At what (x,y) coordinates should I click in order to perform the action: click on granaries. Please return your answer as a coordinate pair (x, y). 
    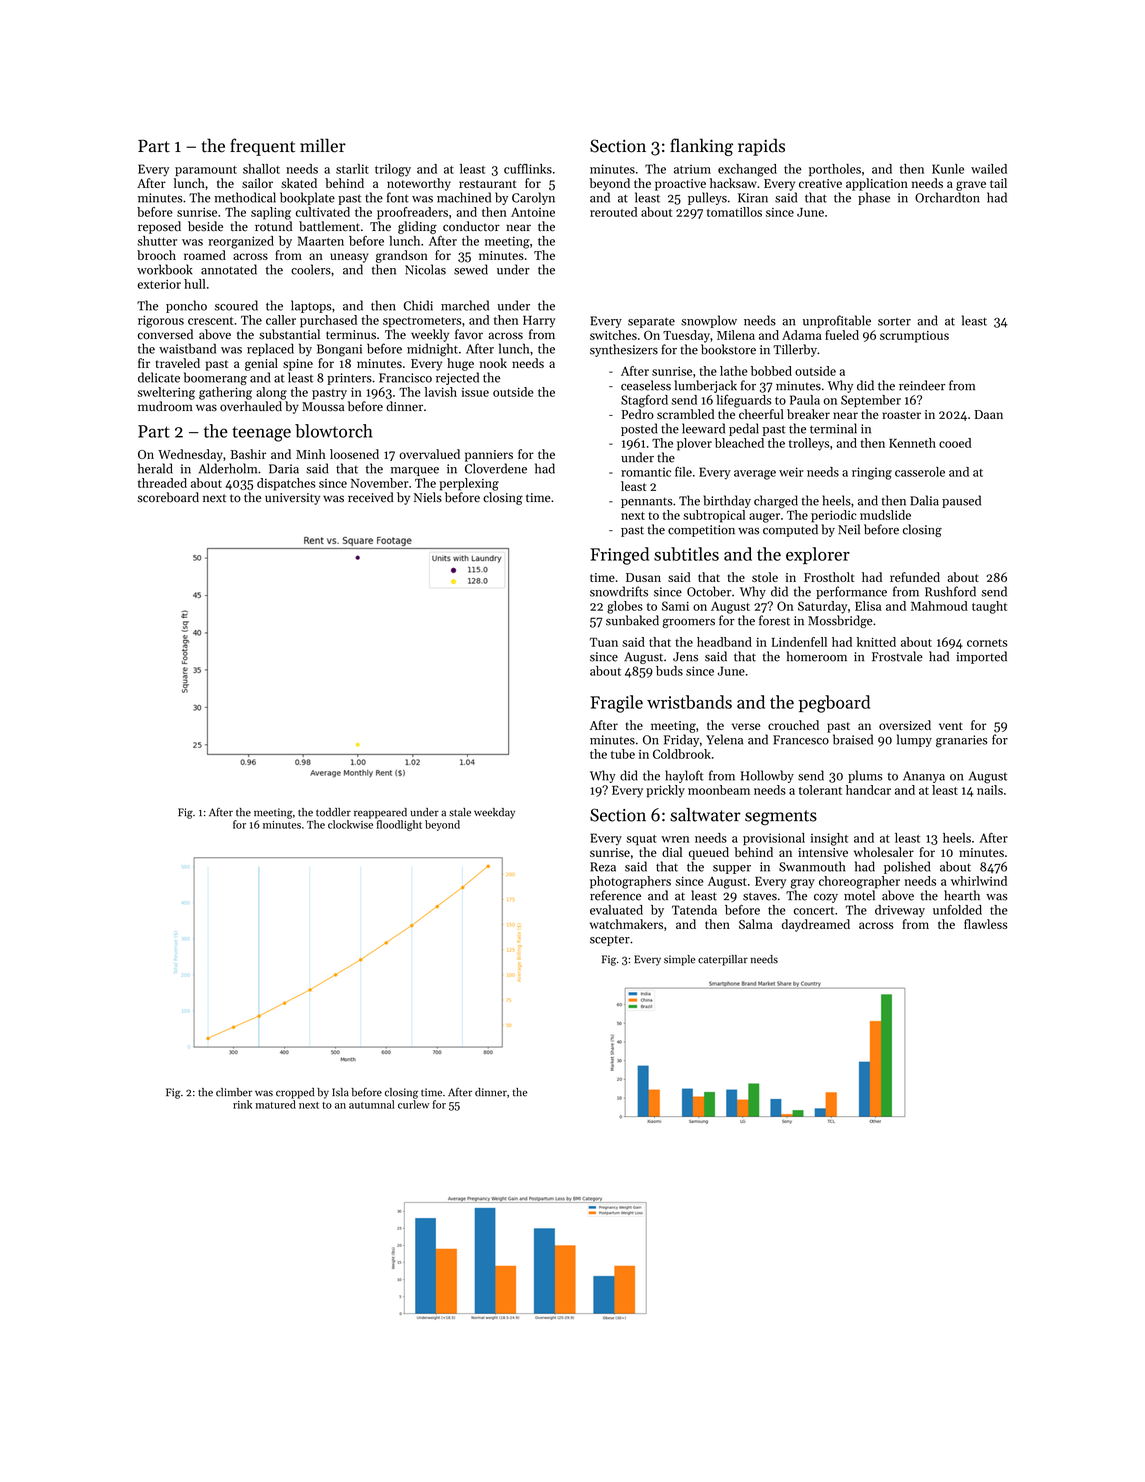
    Looking at the image, I should click on (962, 741).
